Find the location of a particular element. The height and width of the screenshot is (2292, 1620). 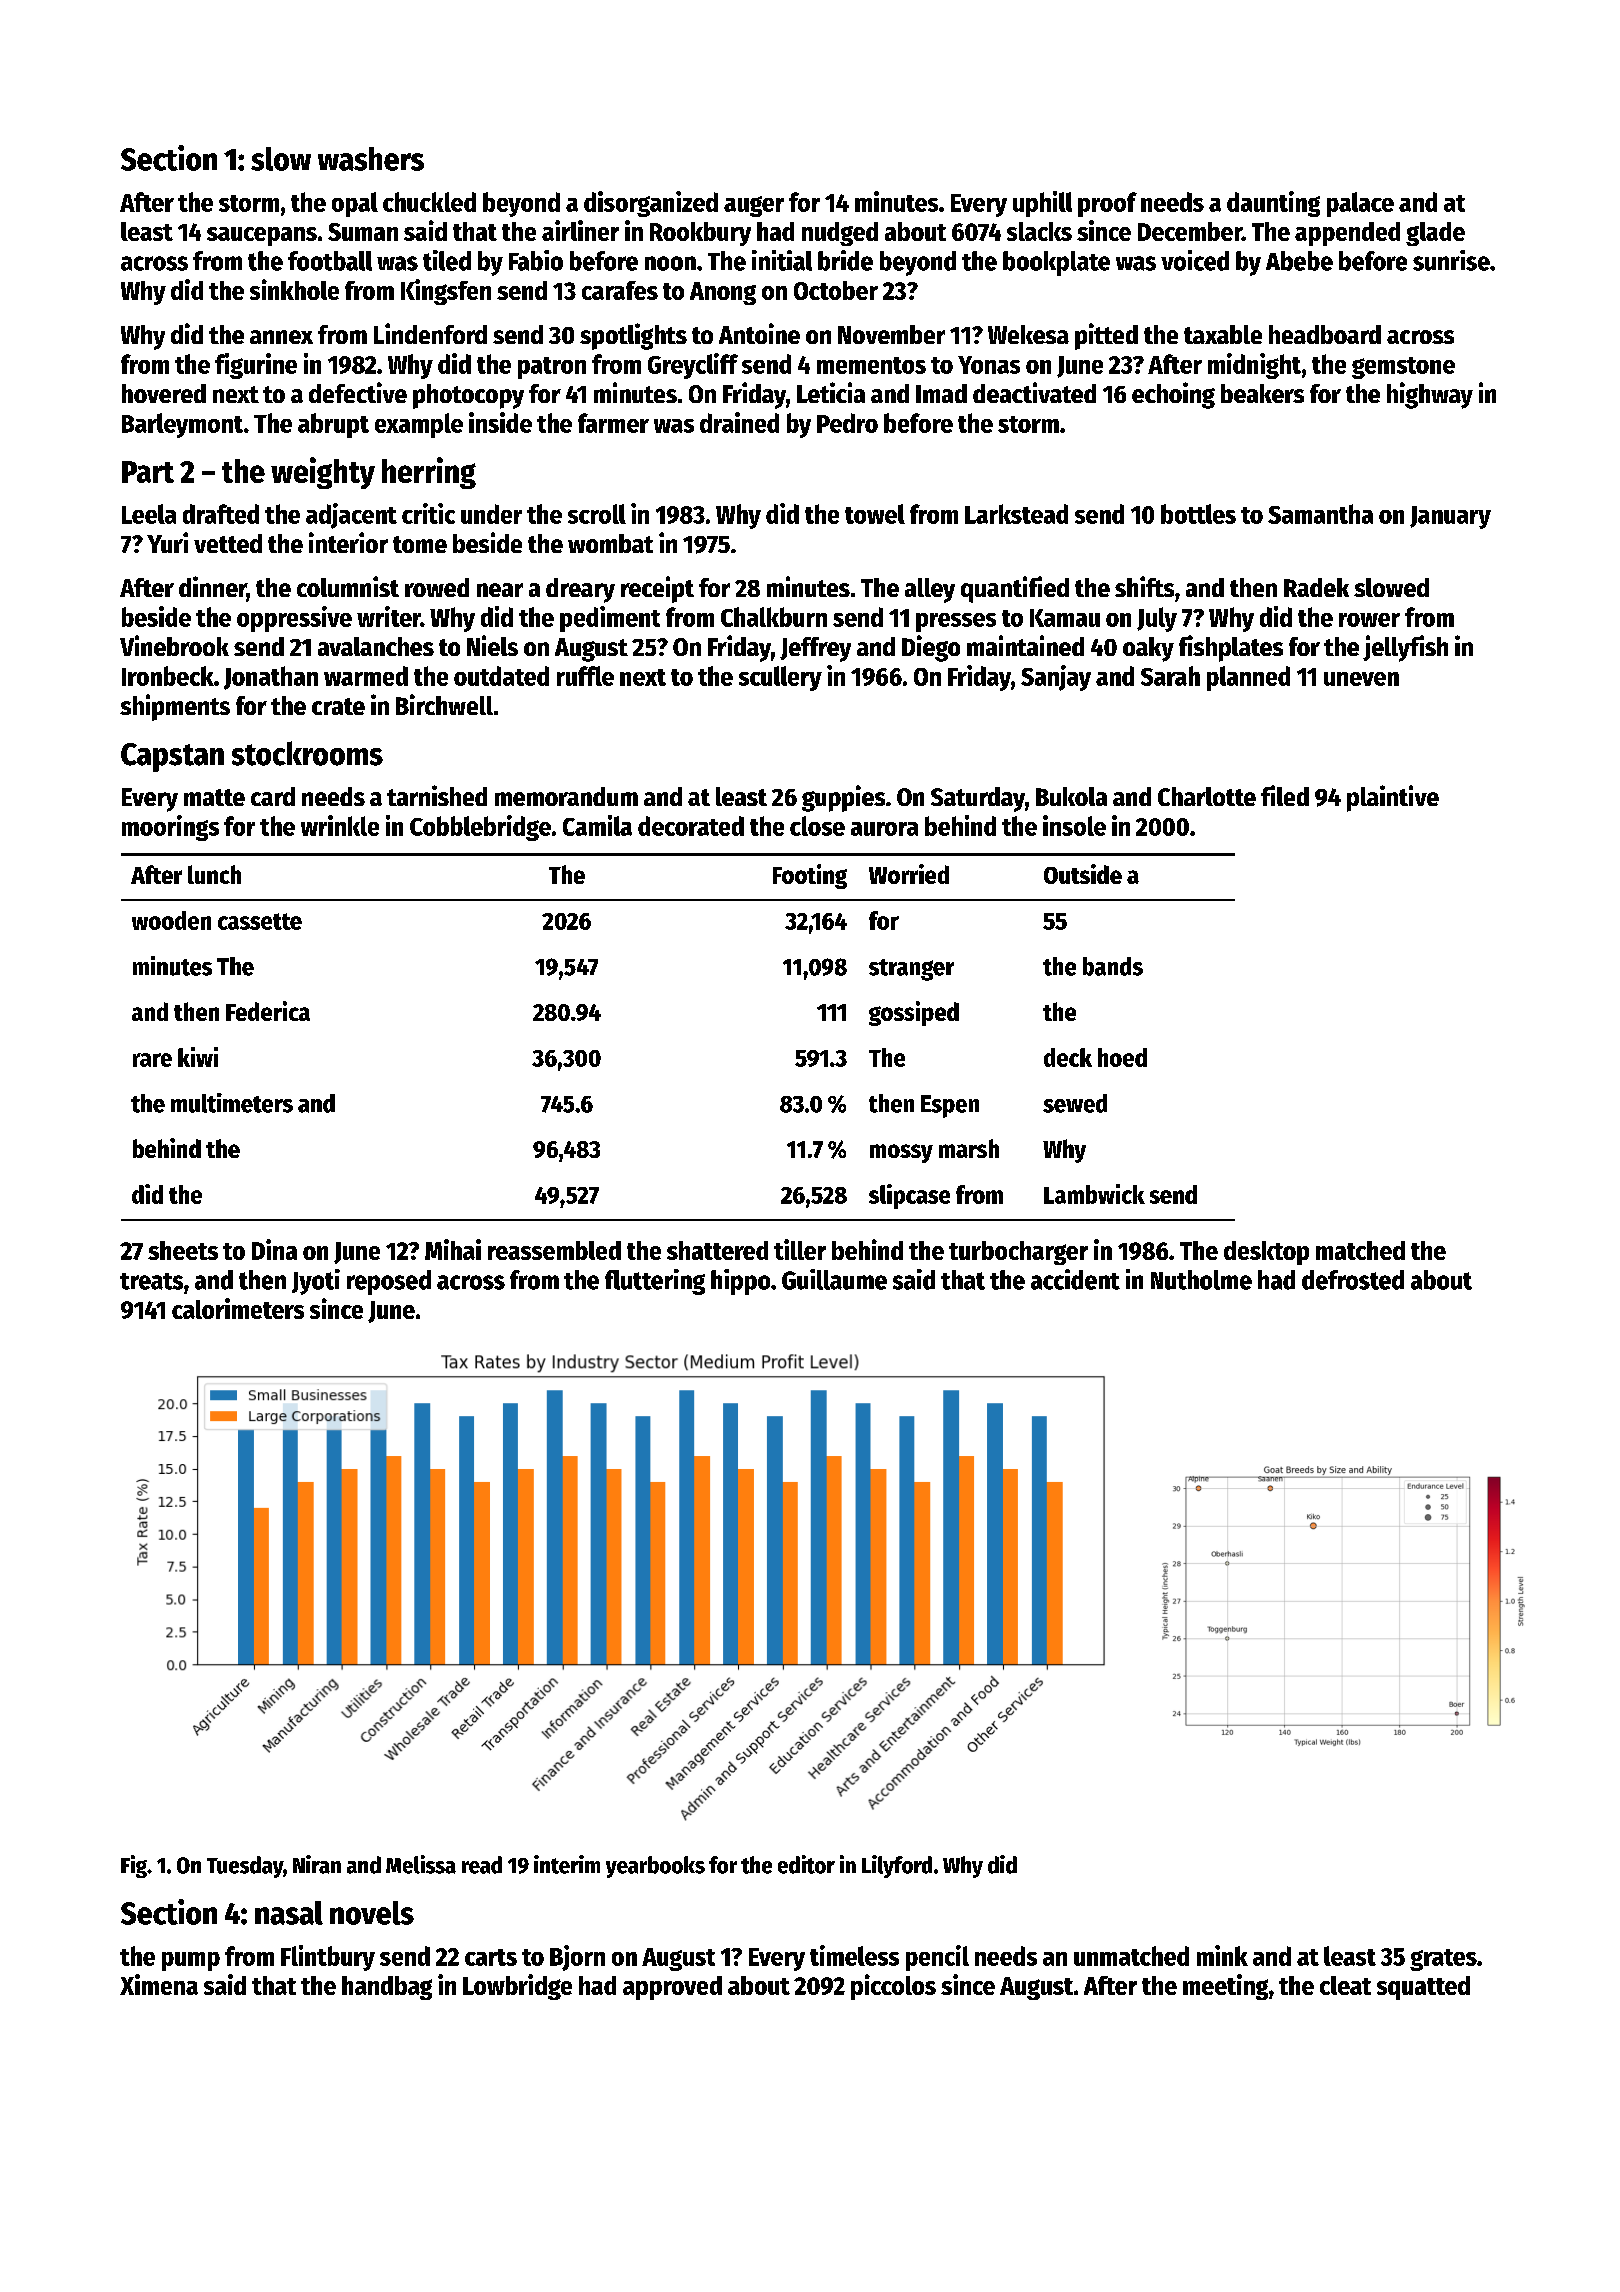

approved is located at coordinates (672, 1988).
